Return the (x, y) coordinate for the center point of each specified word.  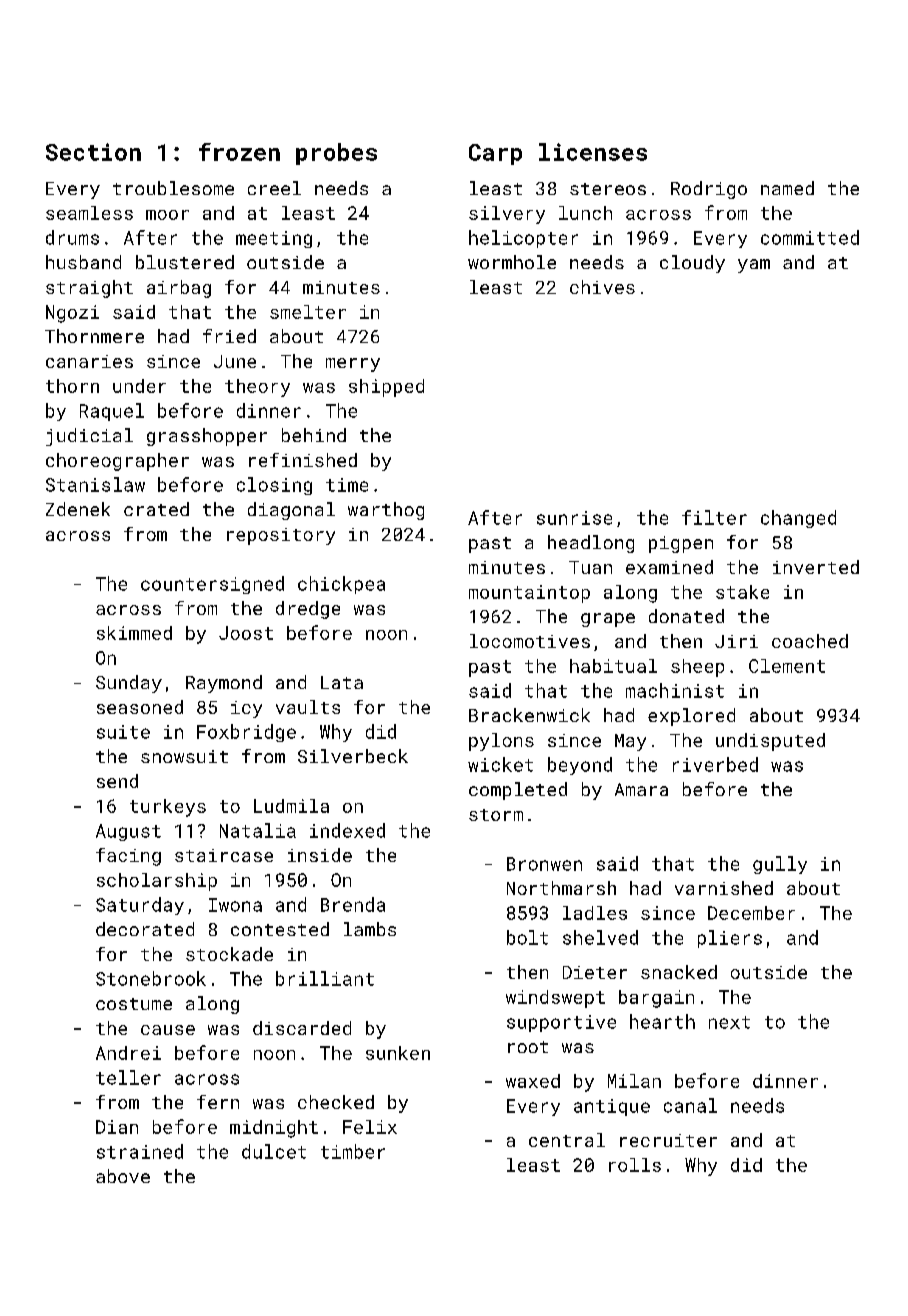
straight (89, 289)
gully (780, 865)
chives (602, 287)
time (347, 485)
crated (156, 509)
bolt (527, 937)
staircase (224, 855)
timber (353, 1151)
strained (140, 1151)
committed (810, 237)
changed (798, 519)
